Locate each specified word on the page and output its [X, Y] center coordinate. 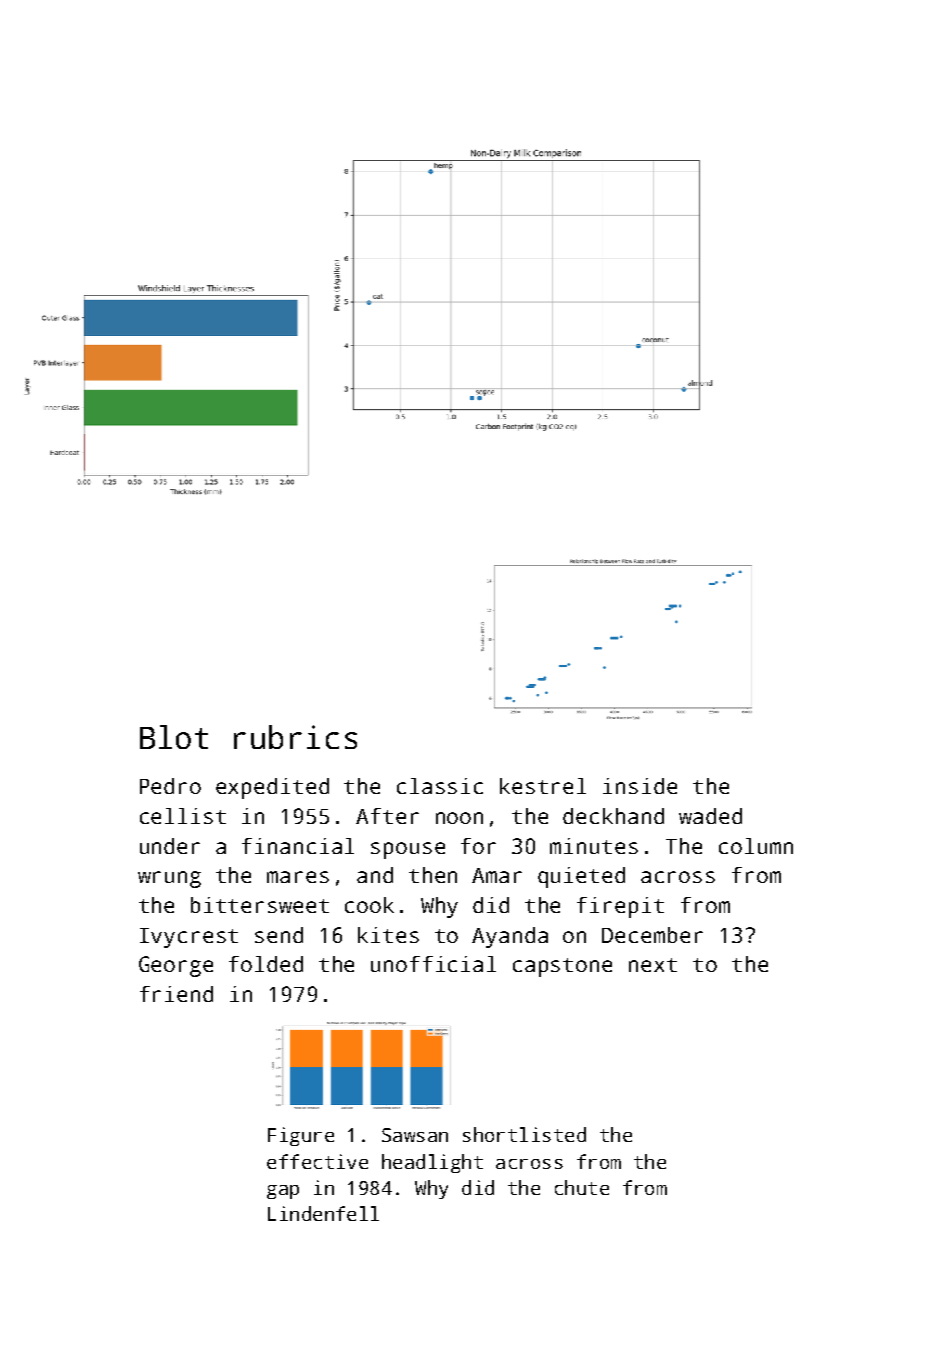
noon [459, 818]
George [176, 966]
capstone [562, 967]
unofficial [433, 964]
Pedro [170, 786]
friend [176, 994]
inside [640, 786]
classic [440, 786]
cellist [183, 816]
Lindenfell [323, 1213]
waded [710, 816]
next [653, 965]
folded [266, 964]
